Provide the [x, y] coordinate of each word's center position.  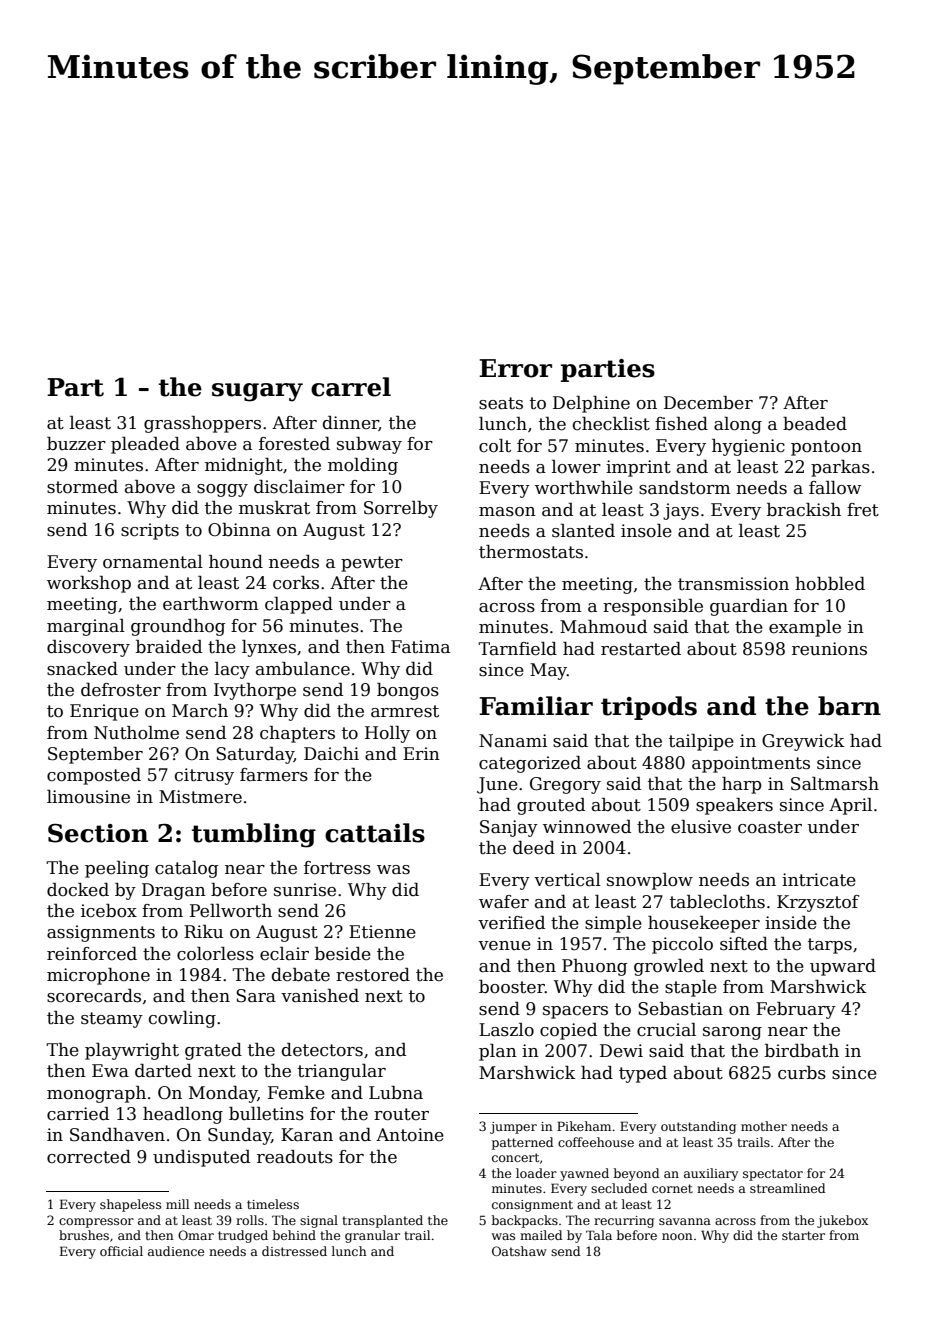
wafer [504, 902]
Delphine [591, 404]
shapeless [130, 1205]
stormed [82, 487]
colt [495, 446]
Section [98, 833]
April [850, 806]
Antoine [410, 1135]
